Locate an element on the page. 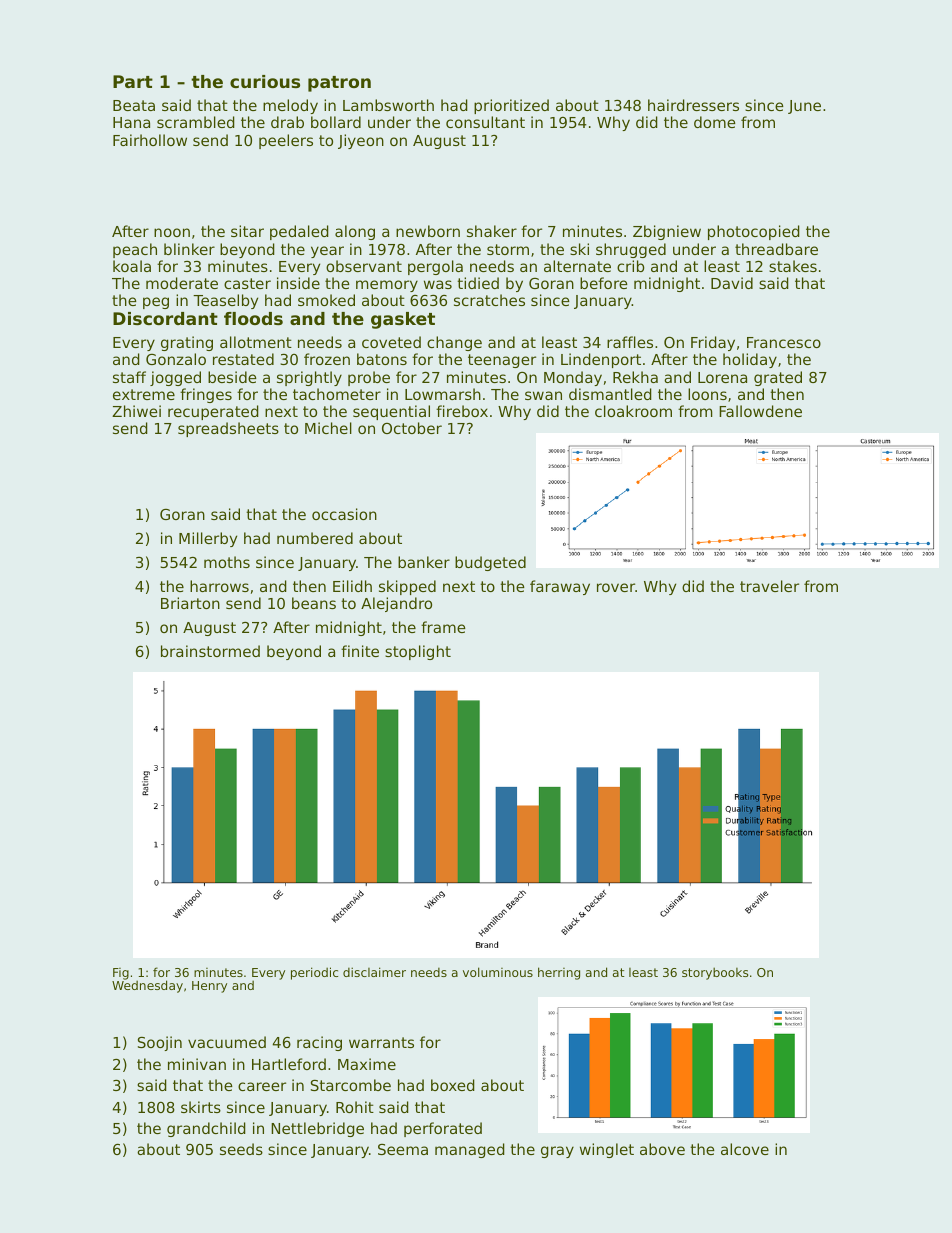 This page has width=952, height=1233. peelers is located at coordinates (286, 141).
